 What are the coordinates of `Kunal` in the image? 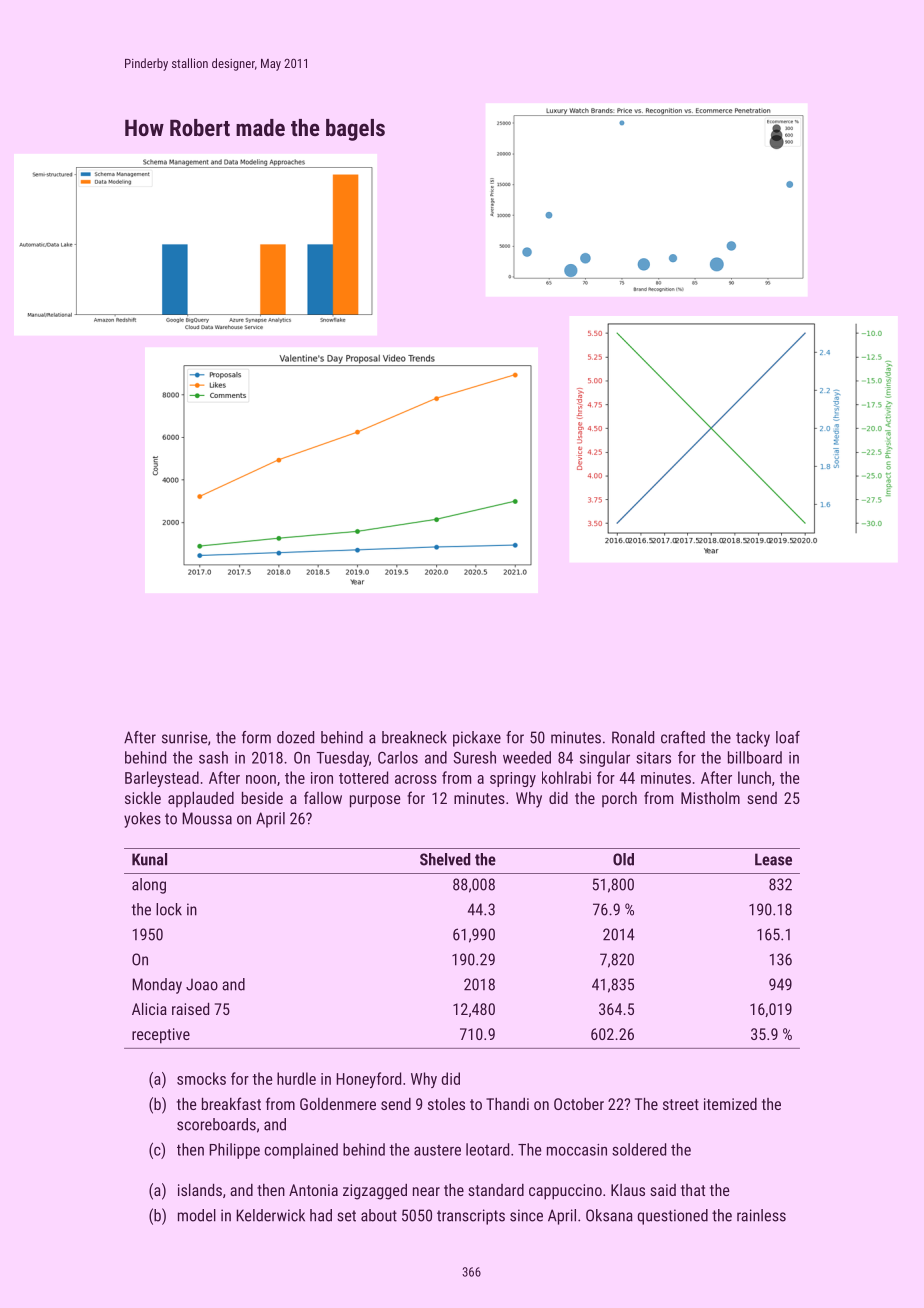 It's located at (149, 859).
